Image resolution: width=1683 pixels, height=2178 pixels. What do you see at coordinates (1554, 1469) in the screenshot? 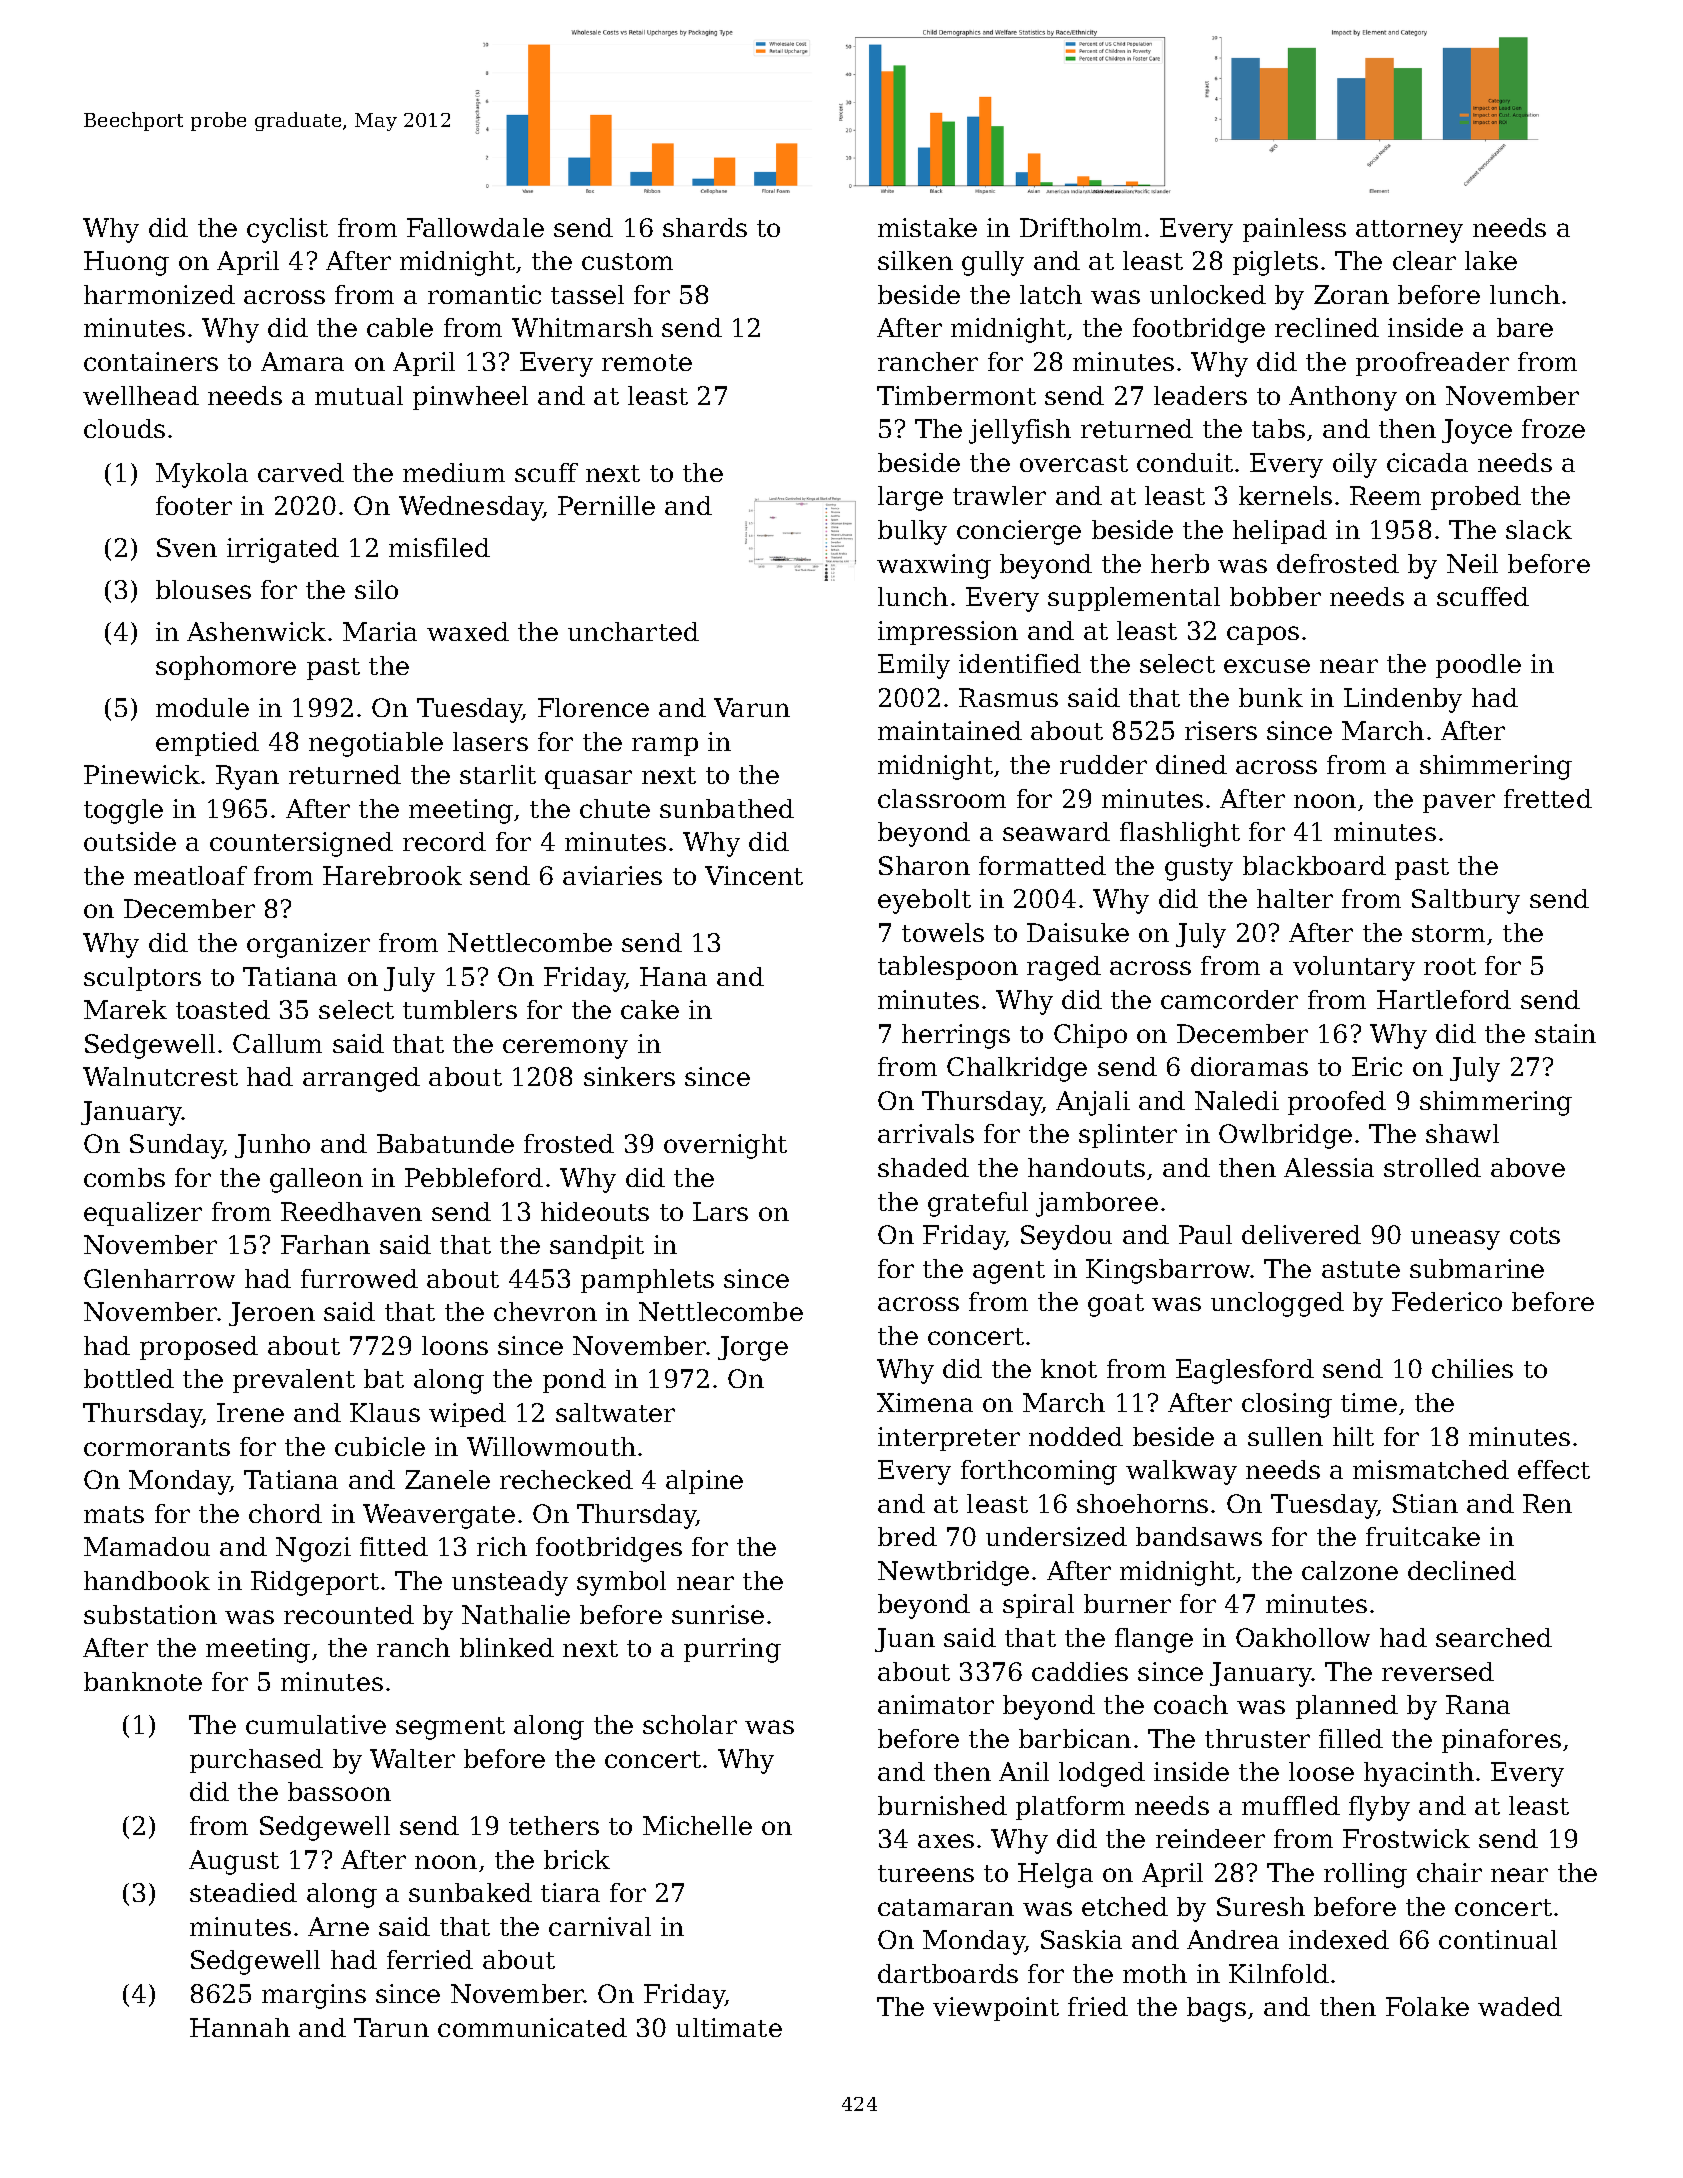
I see `effect` at bounding box center [1554, 1469].
